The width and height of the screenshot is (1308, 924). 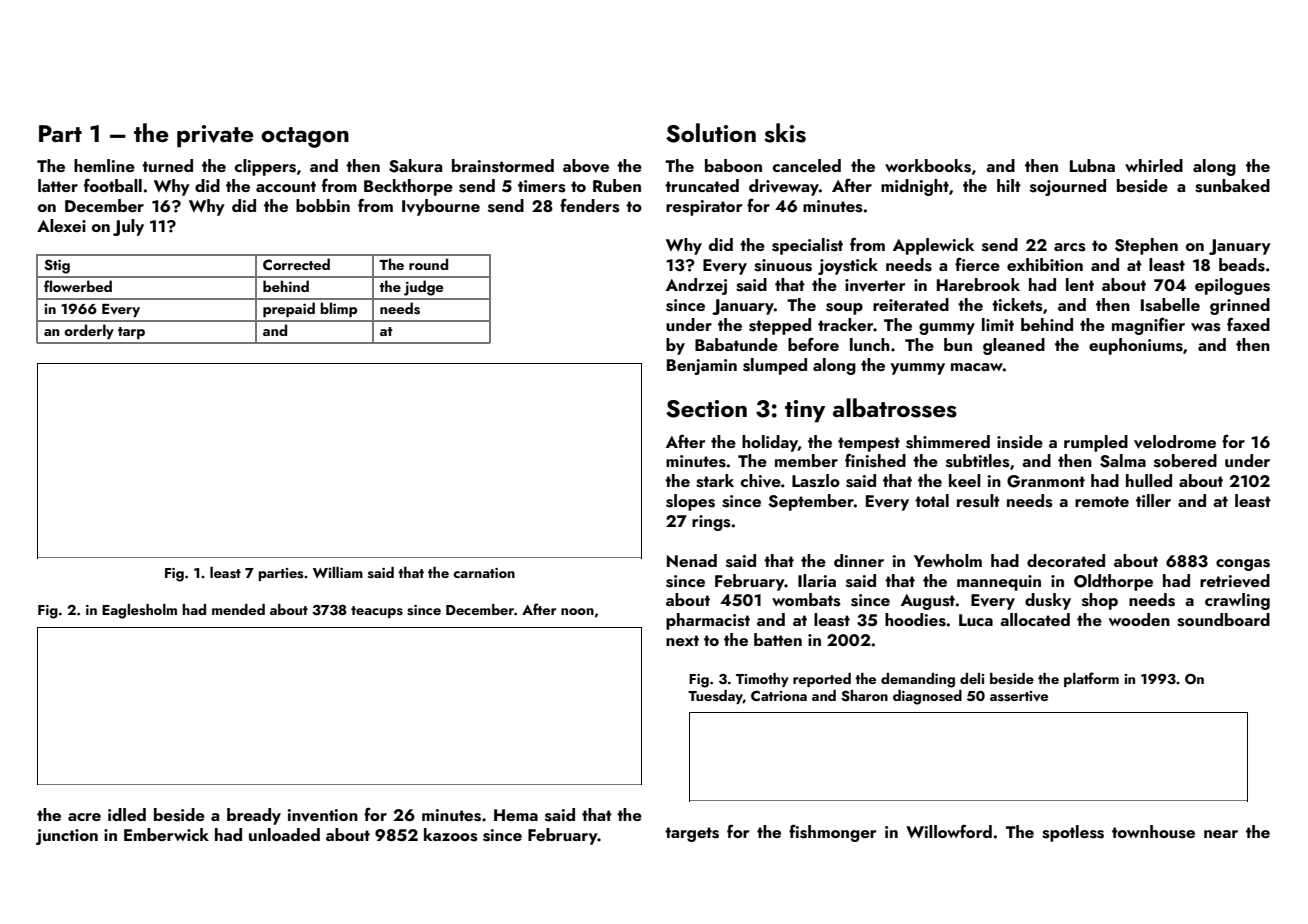 I want to click on private, so click(x=215, y=136).
